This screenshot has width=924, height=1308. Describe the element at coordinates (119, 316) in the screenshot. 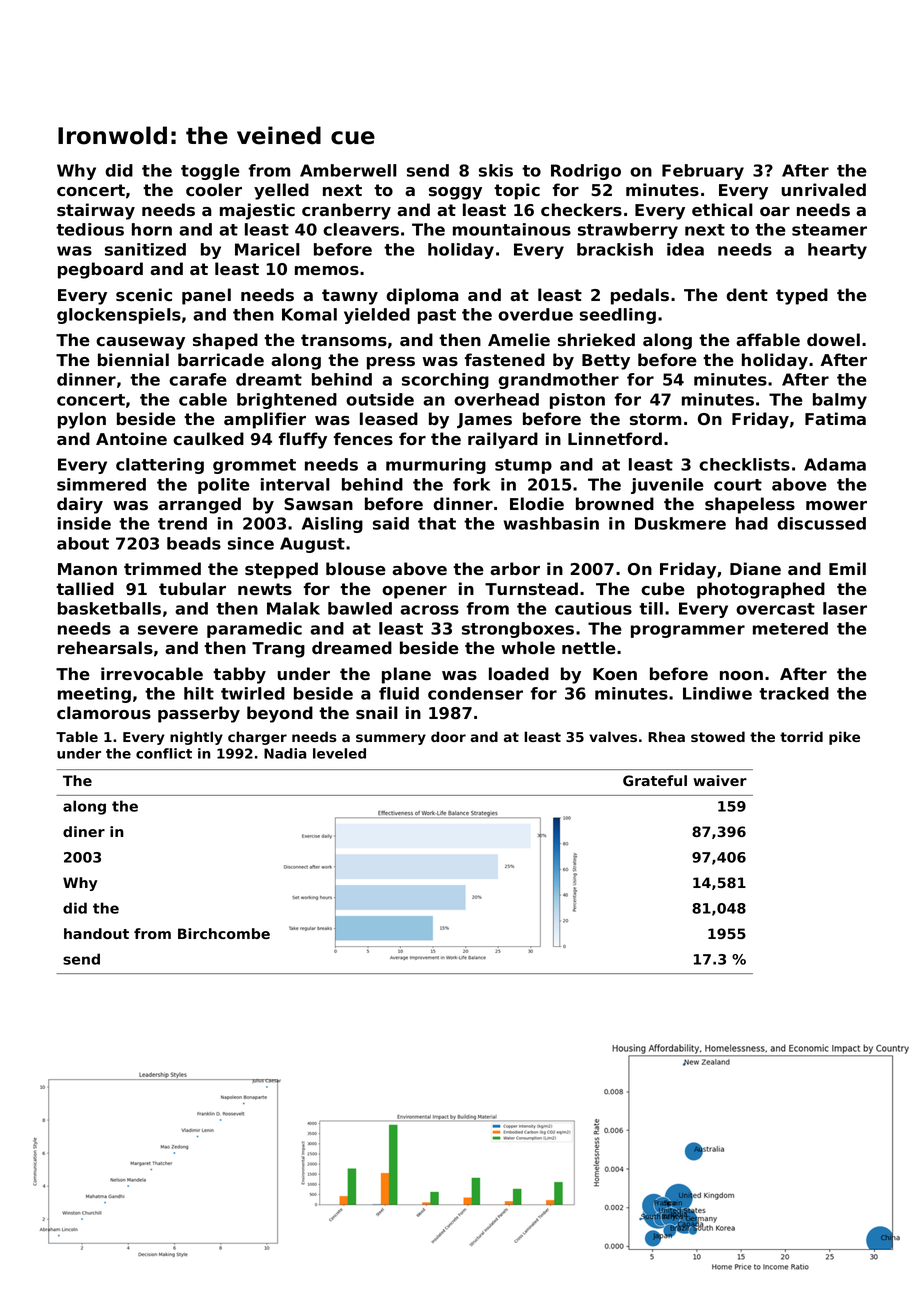

I see `glockenspiels` at that location.
